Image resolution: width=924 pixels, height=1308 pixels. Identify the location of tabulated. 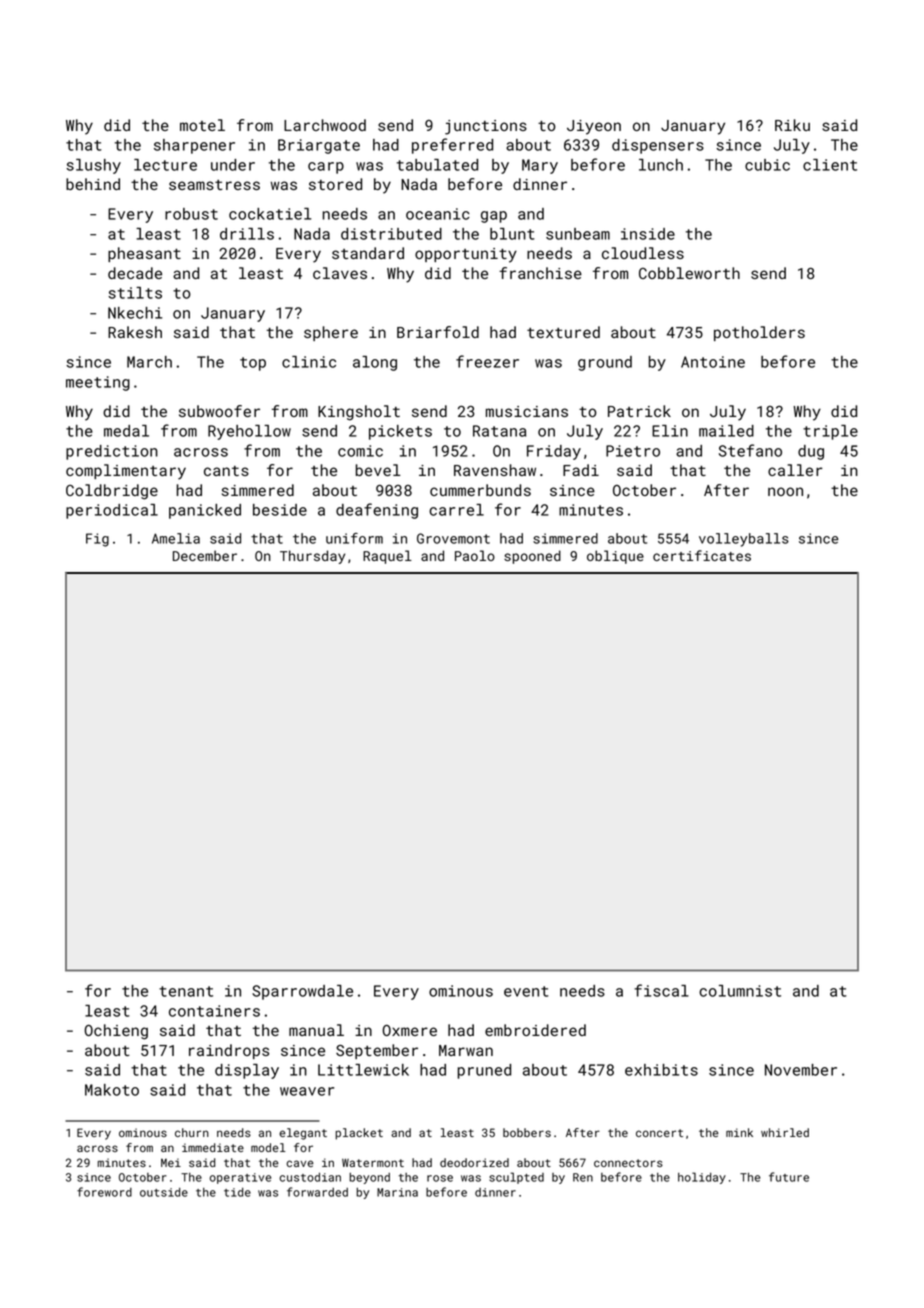
(437, 165).
